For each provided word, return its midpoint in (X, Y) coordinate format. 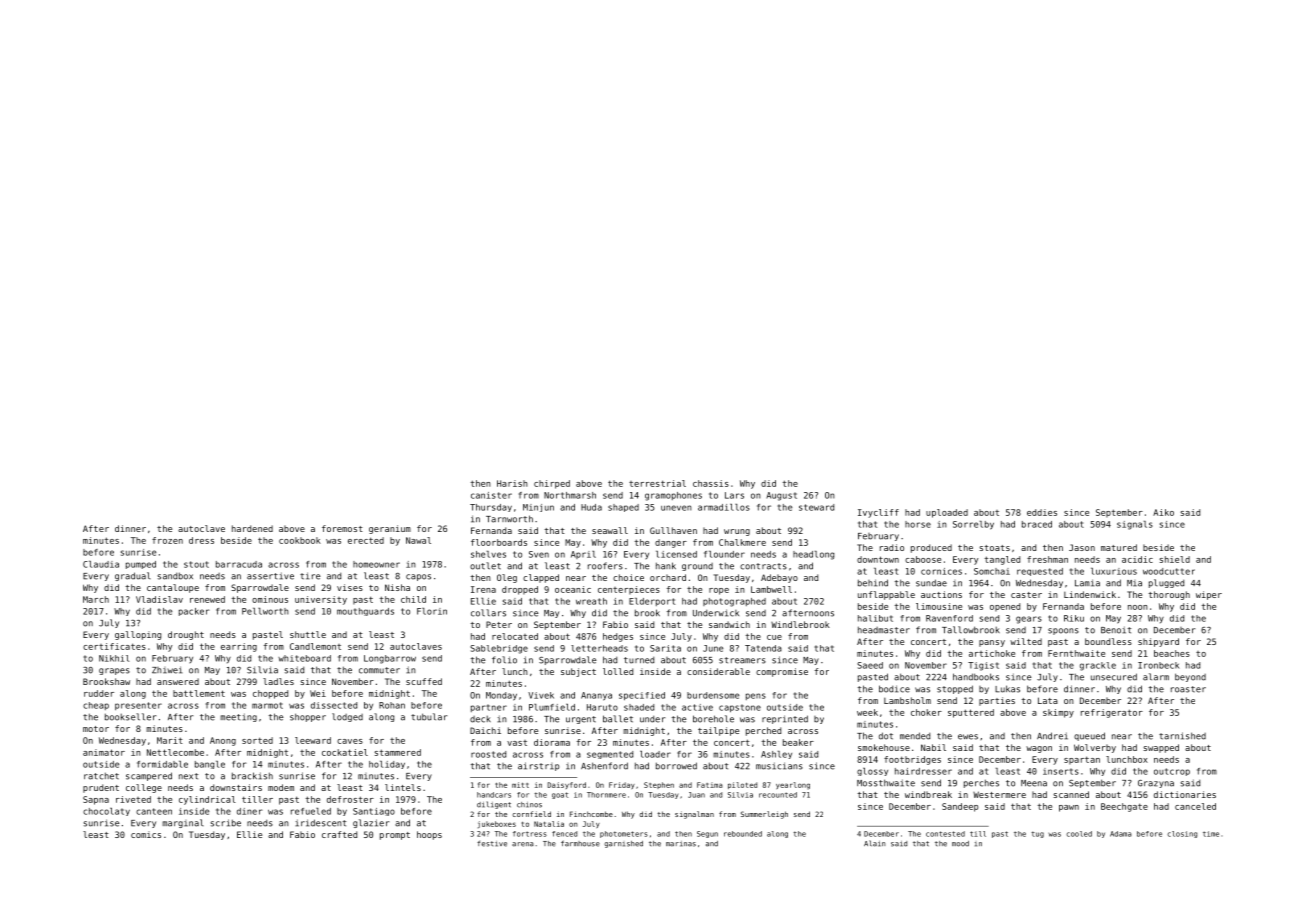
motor (96, 729)
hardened (252, 528)
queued (1089, 736)
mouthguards (365, 612)
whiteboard (304, 658)
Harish (512, 483)
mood (960, 844)
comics (146, 834)
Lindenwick (1090, 594)
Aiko (1163, 512)
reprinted (785, 719)
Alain (875, 843)
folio (504, 660)
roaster (1188, 689)
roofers (605, 566)
